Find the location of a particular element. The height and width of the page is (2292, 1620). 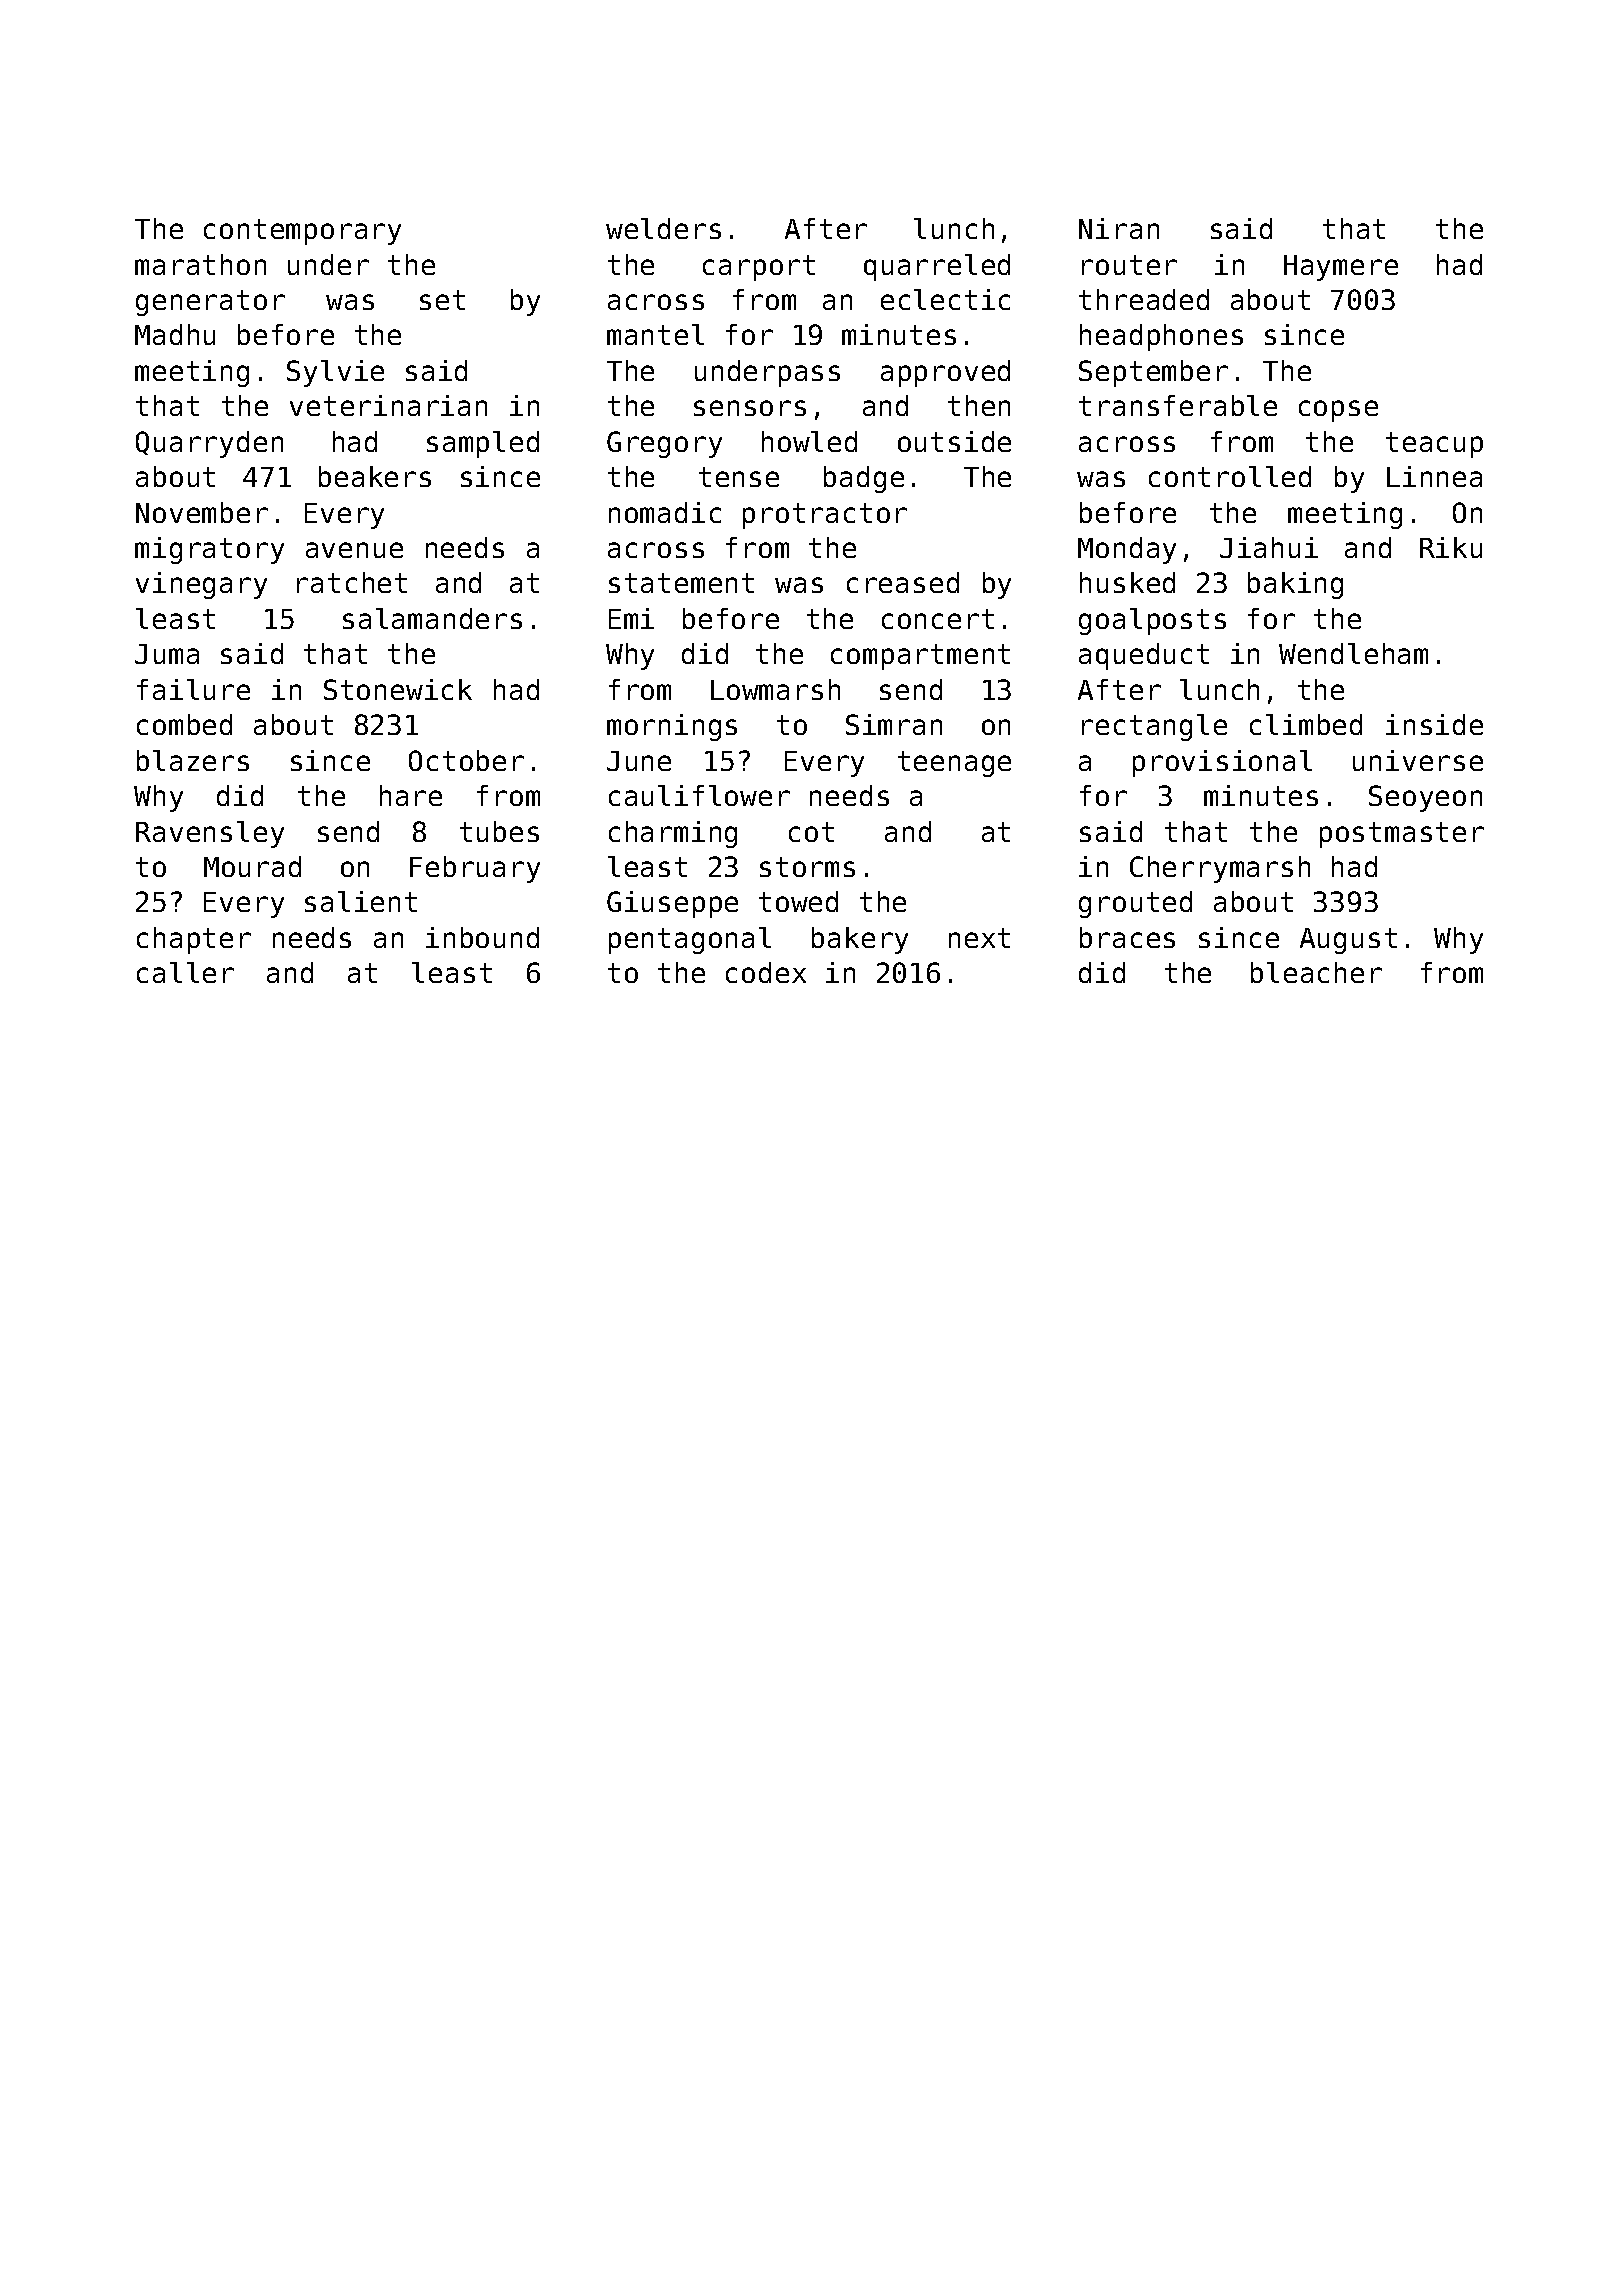

creased is located at coordinates (903, 582).
